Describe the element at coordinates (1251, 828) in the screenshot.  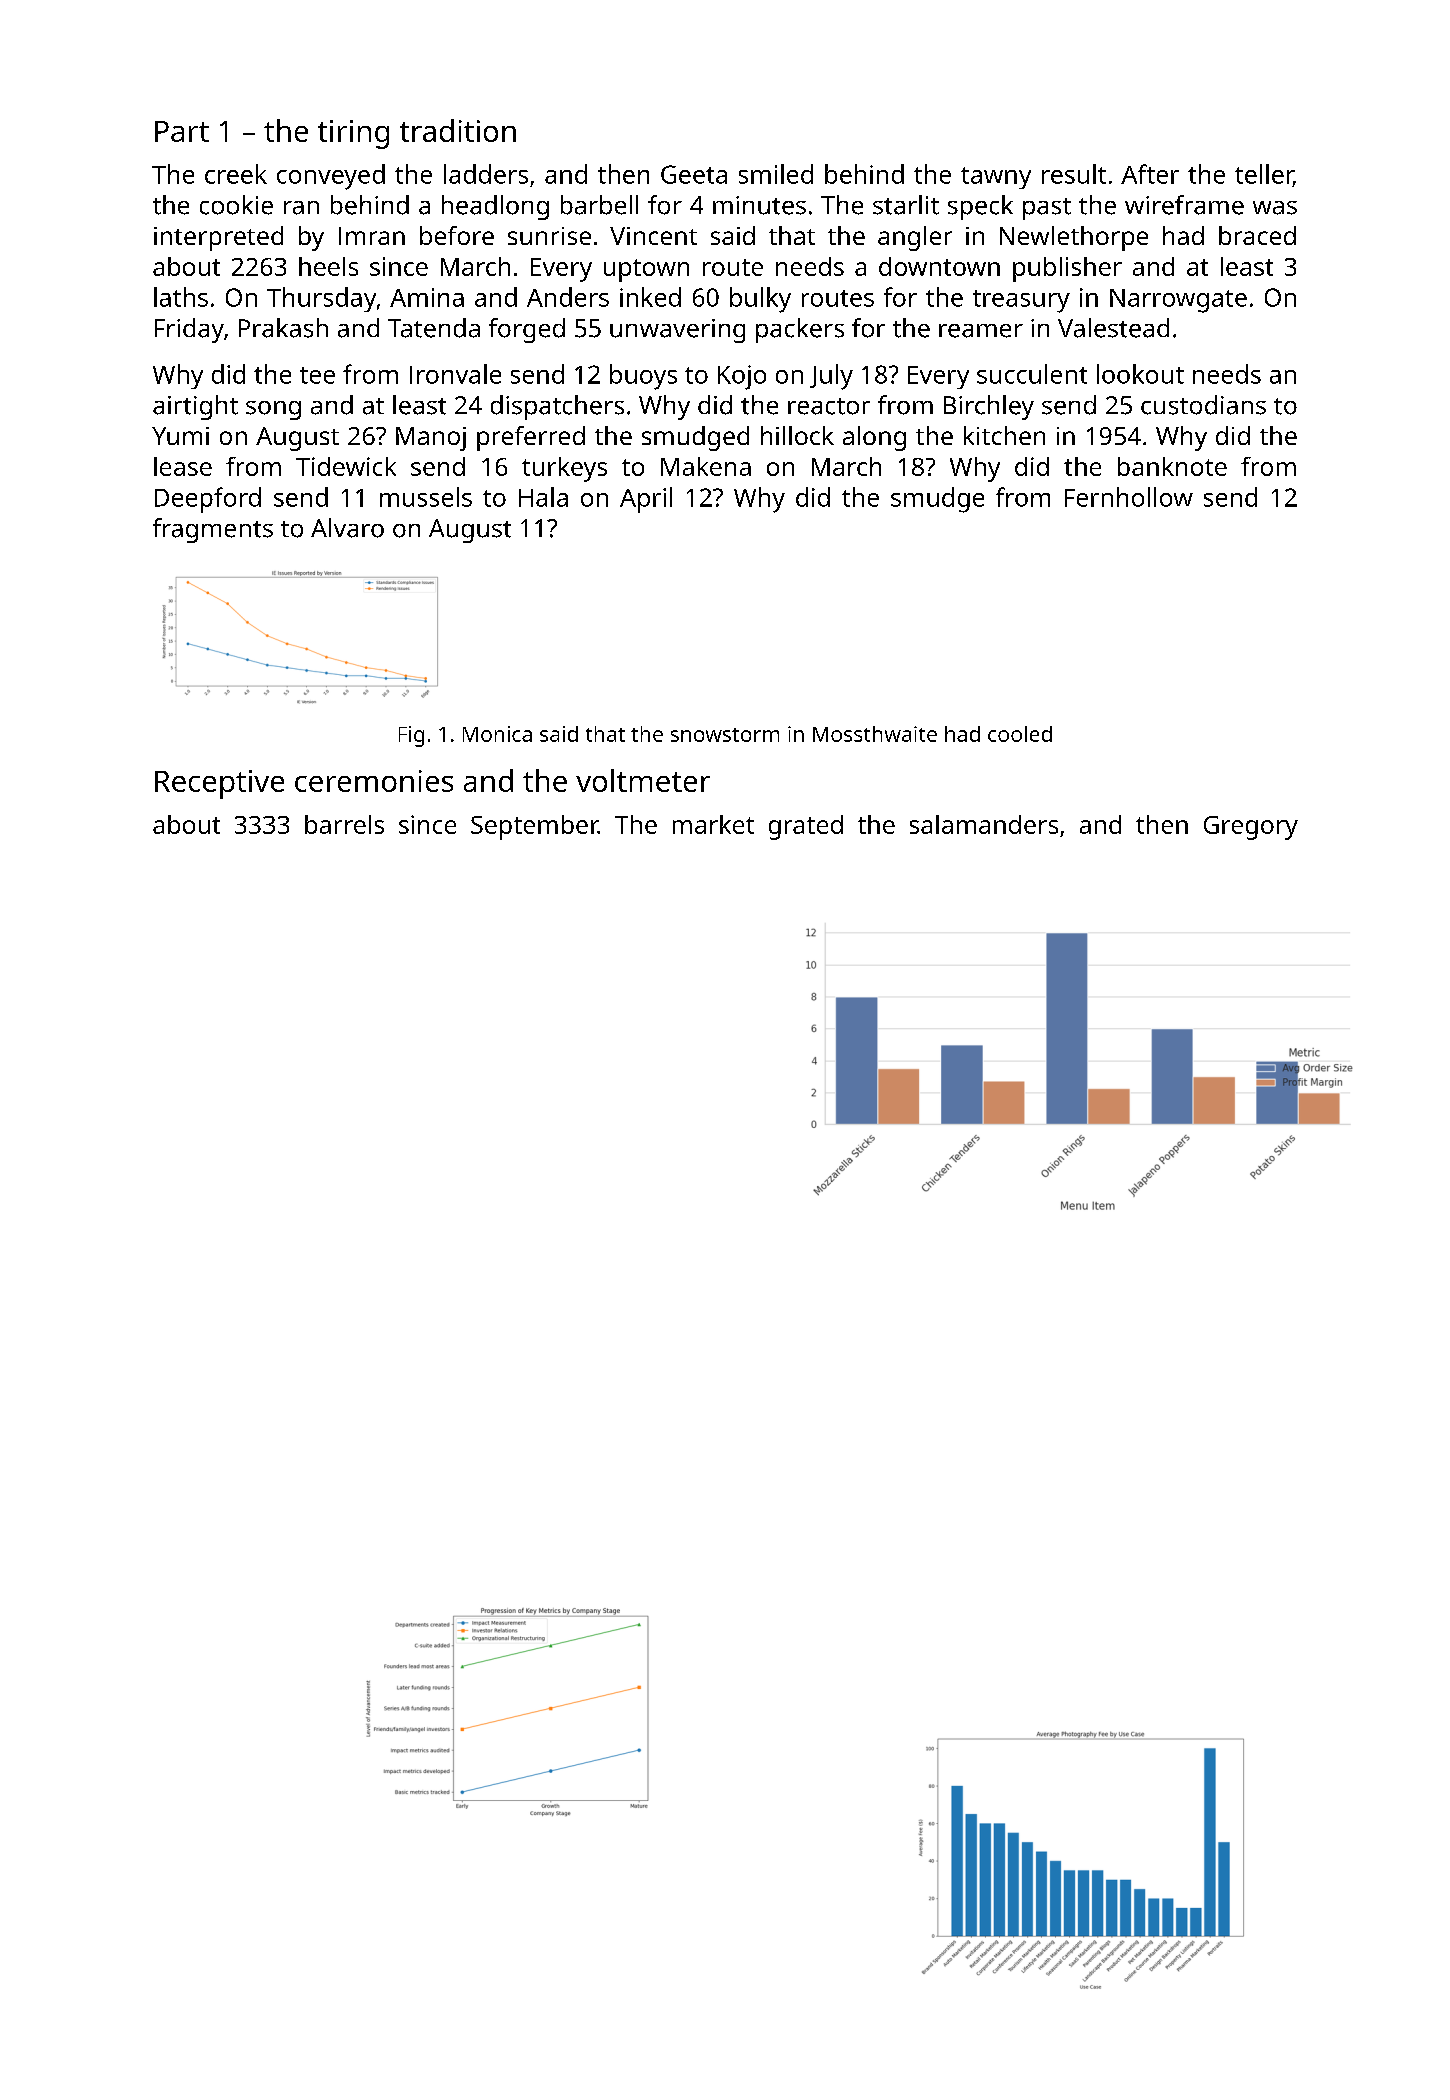
I see `Gregory` at that location.
